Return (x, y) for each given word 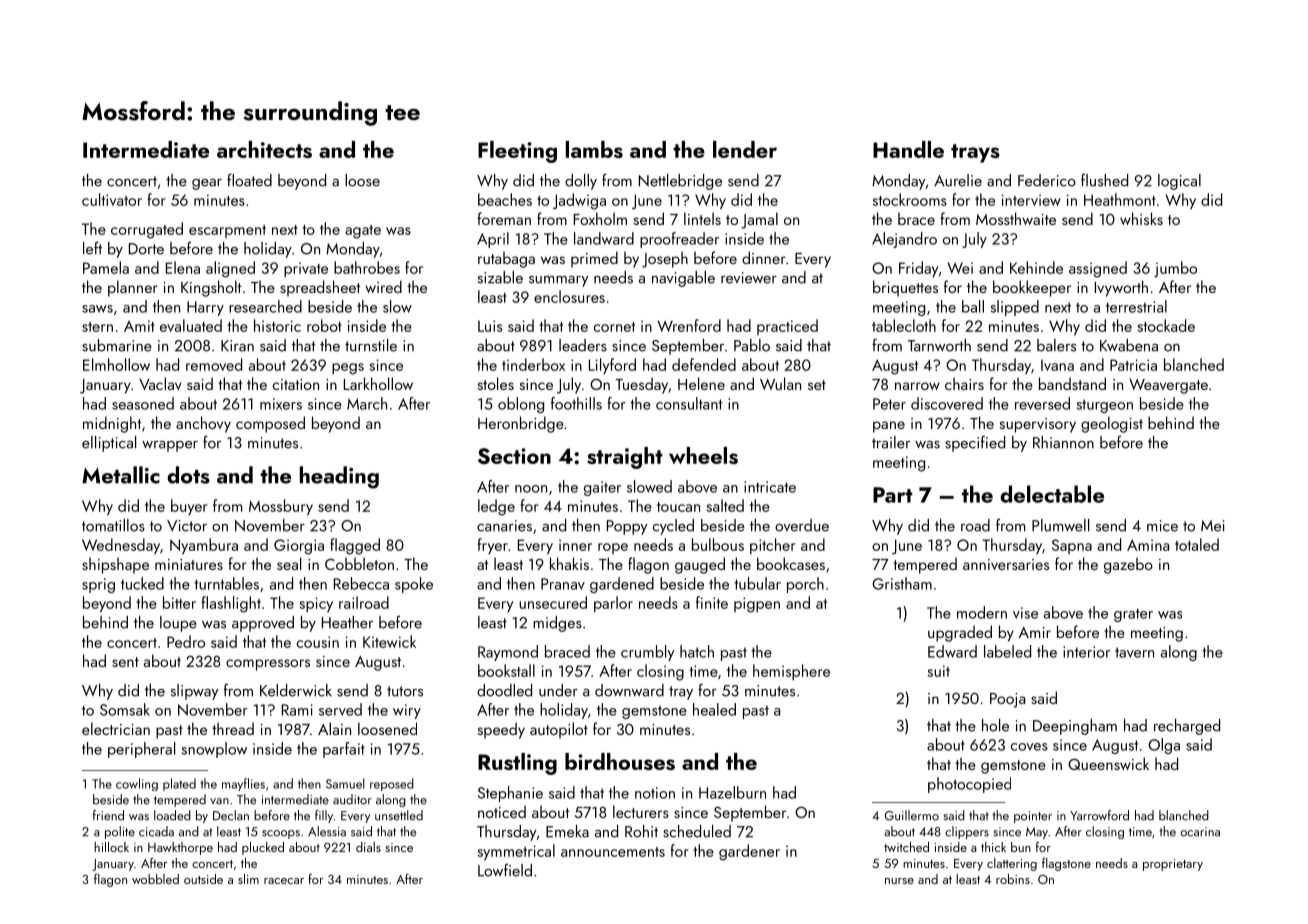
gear (207, 184)
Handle (908, 149)
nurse (899, 881)
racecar (284, 881)
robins (1013, 879)
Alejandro (904, 240)
